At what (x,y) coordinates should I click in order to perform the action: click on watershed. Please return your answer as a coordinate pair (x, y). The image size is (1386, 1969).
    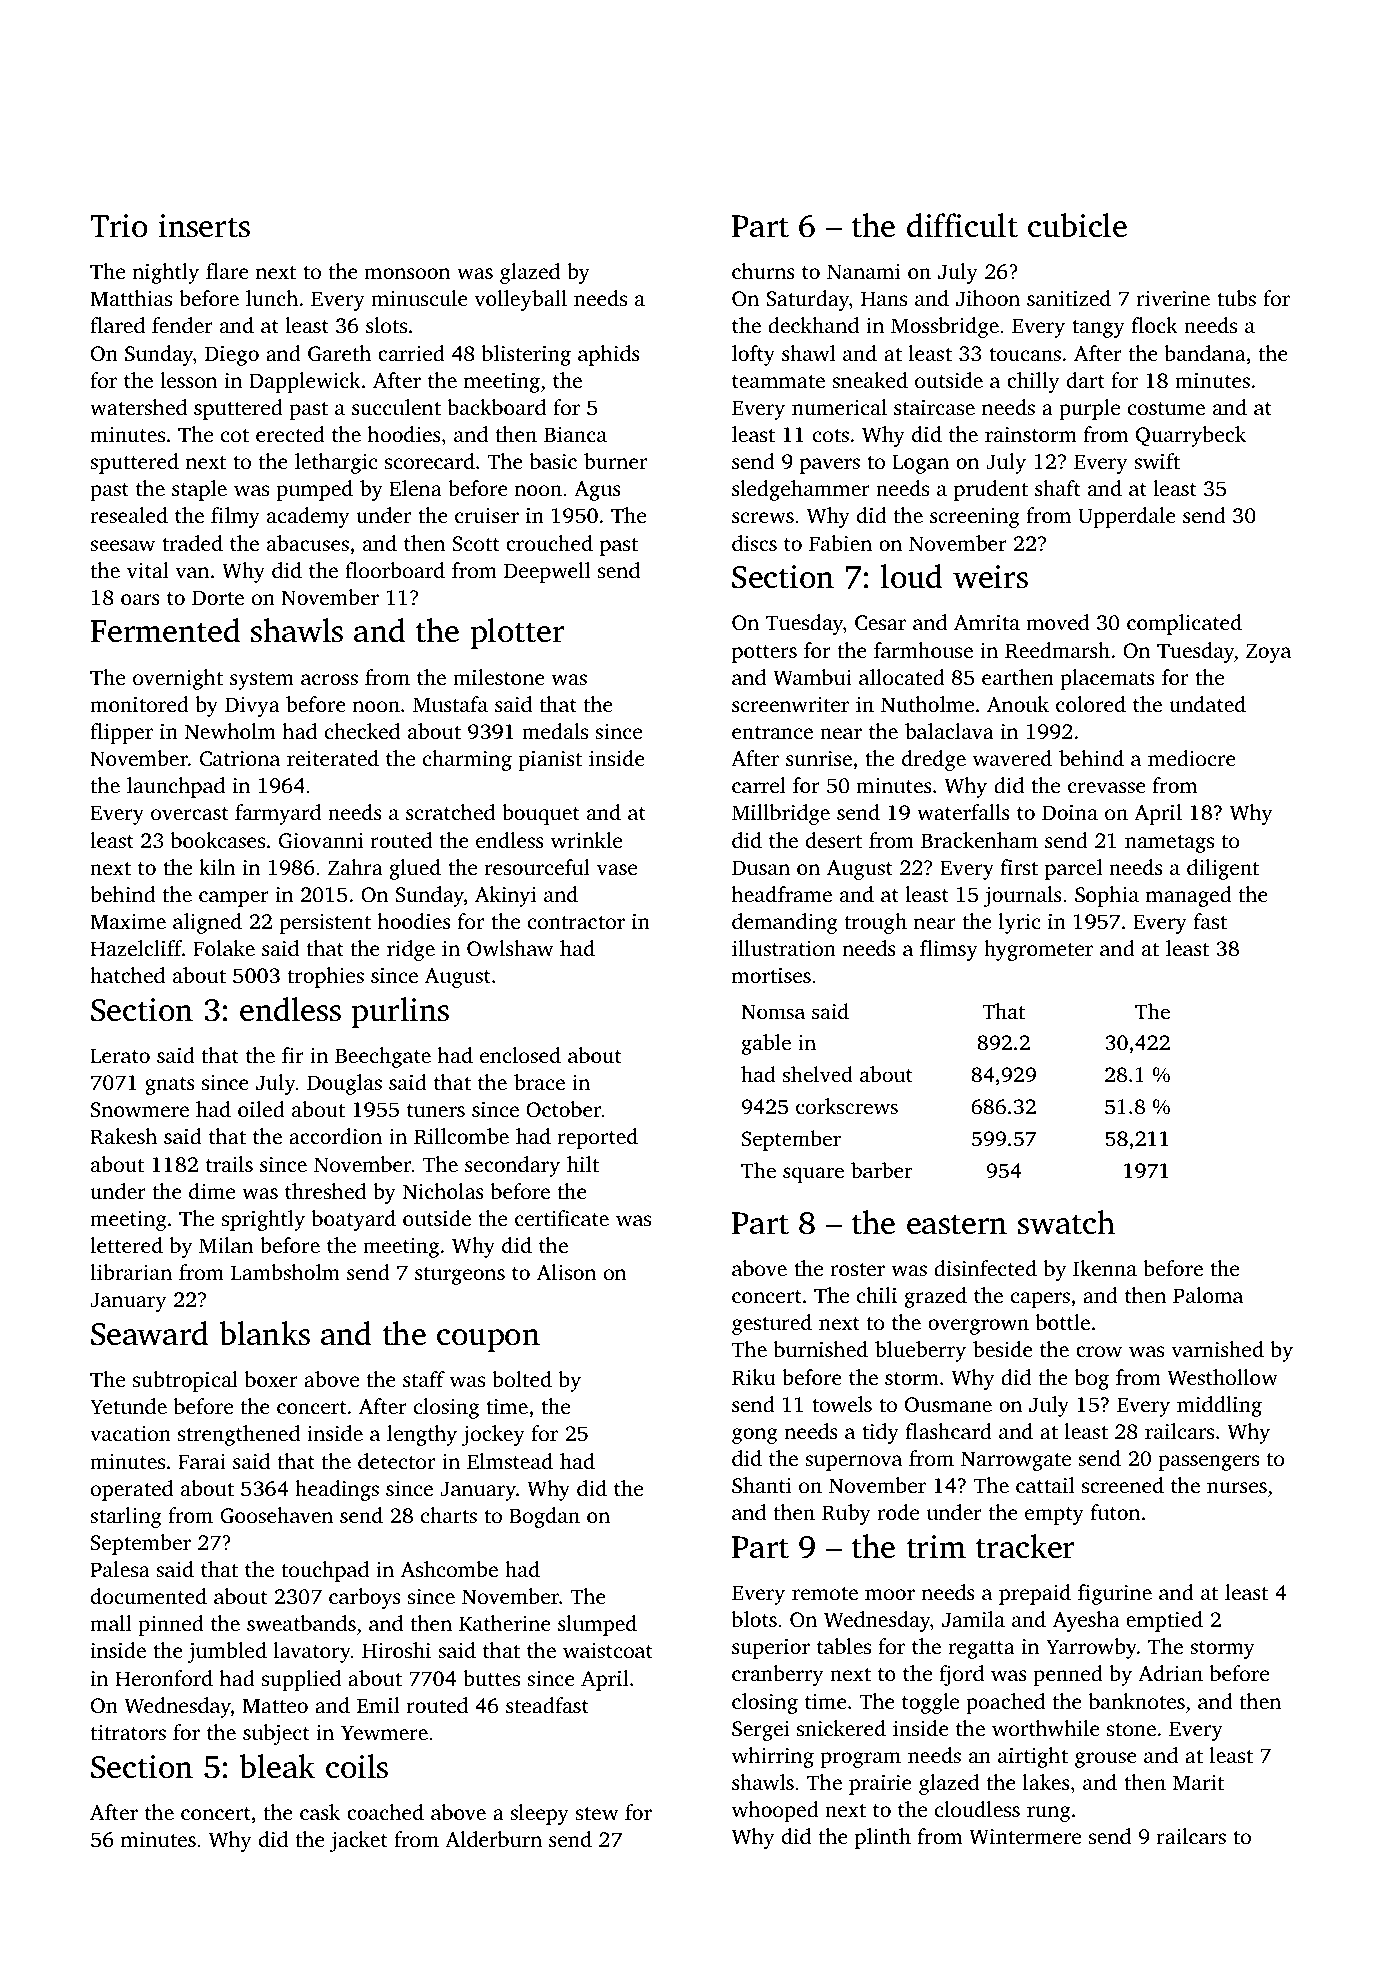
    Looking at the image, I should click on (138, 407).
